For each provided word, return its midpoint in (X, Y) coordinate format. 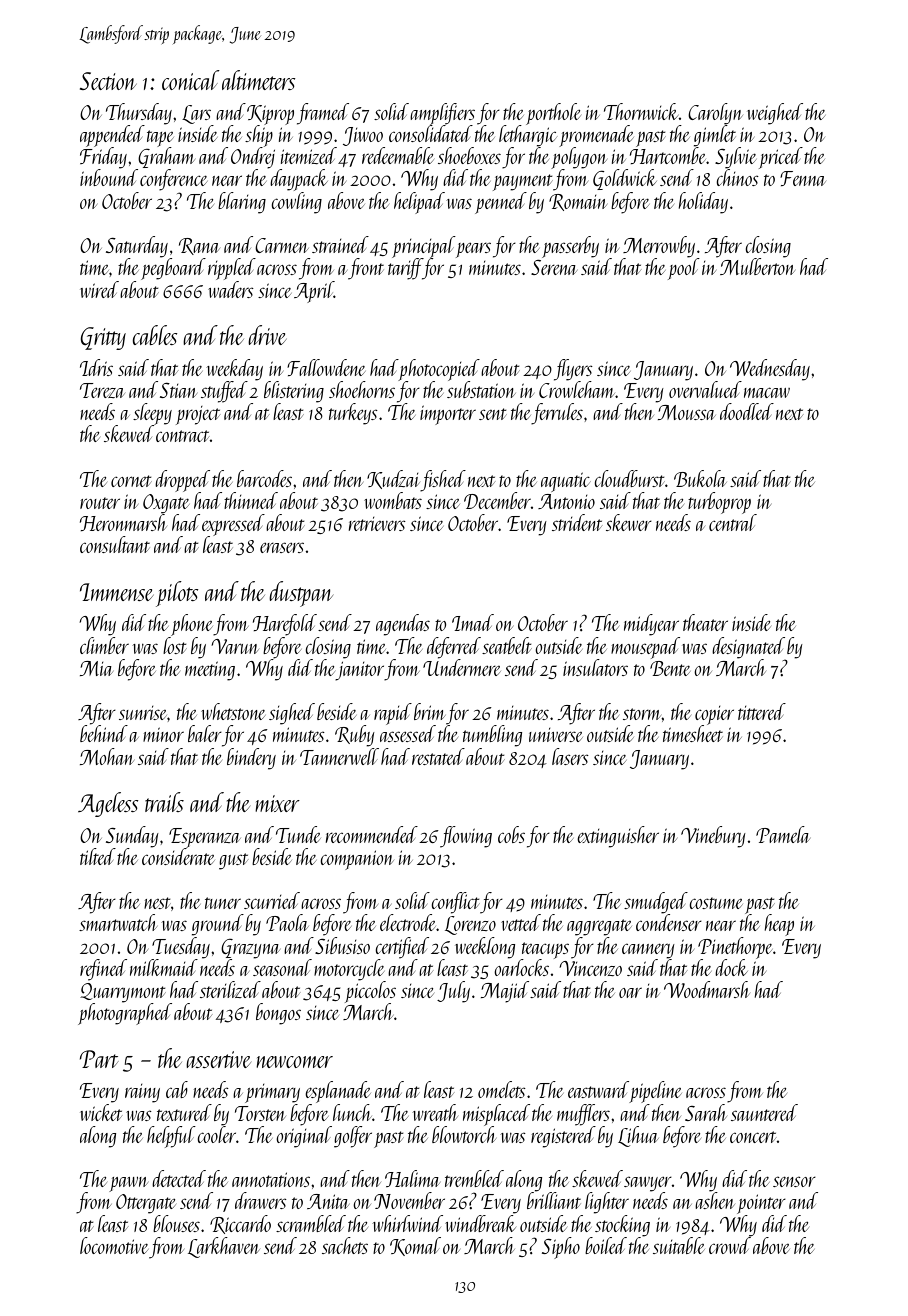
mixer (277, 803)
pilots (177, 594)
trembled (474, 1178)
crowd (730, 1245)
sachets (345, 1245)
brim (430, 711)
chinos (737, 177)
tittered (762, 711)
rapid (393, 714)
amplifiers (442, 114)
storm (642, 714)
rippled (232, 269)
